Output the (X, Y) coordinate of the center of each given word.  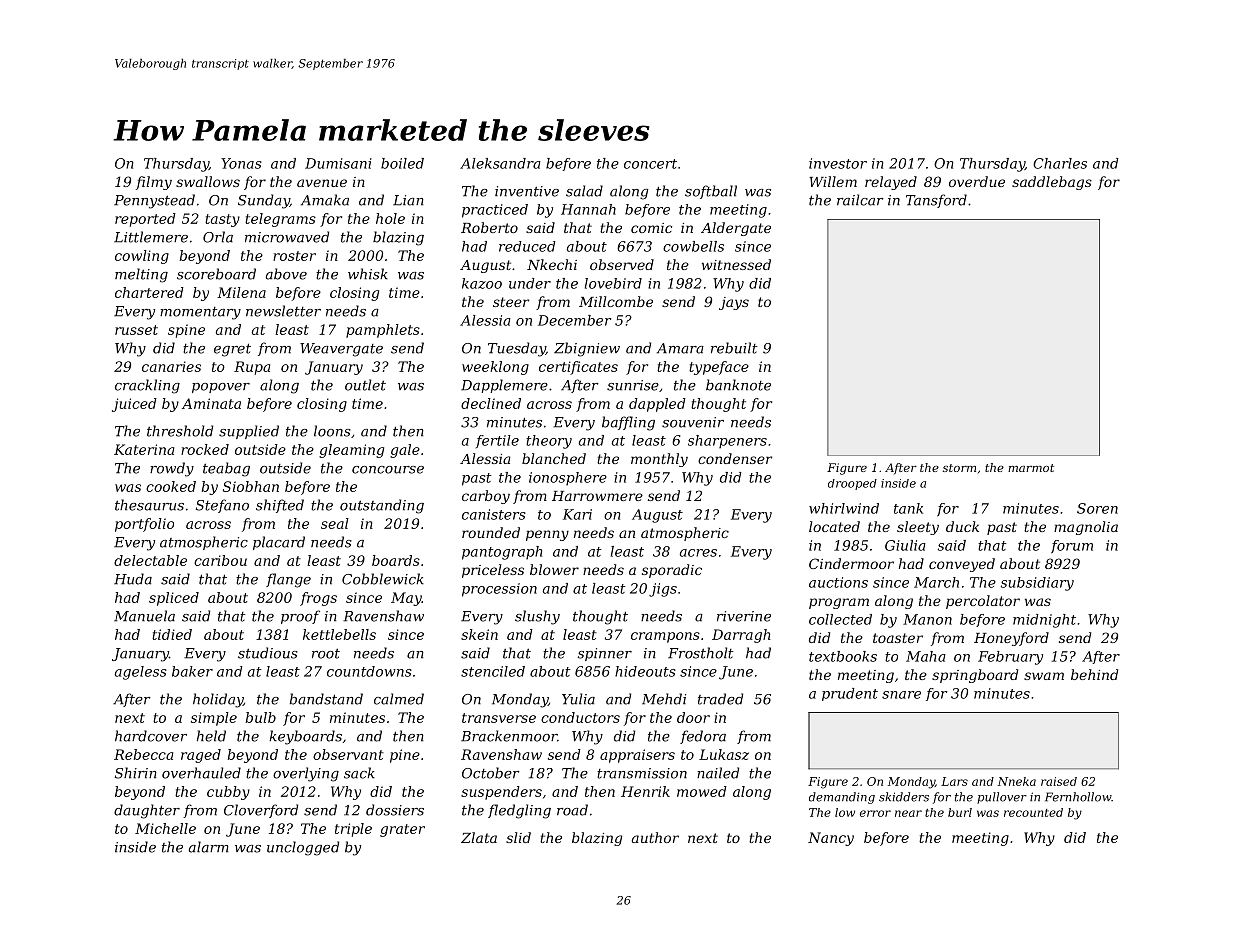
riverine (744, 616)
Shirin (136, 773)
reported (145, 220)
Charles (1060, 163)
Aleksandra (500, 163)
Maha (926, 656)
